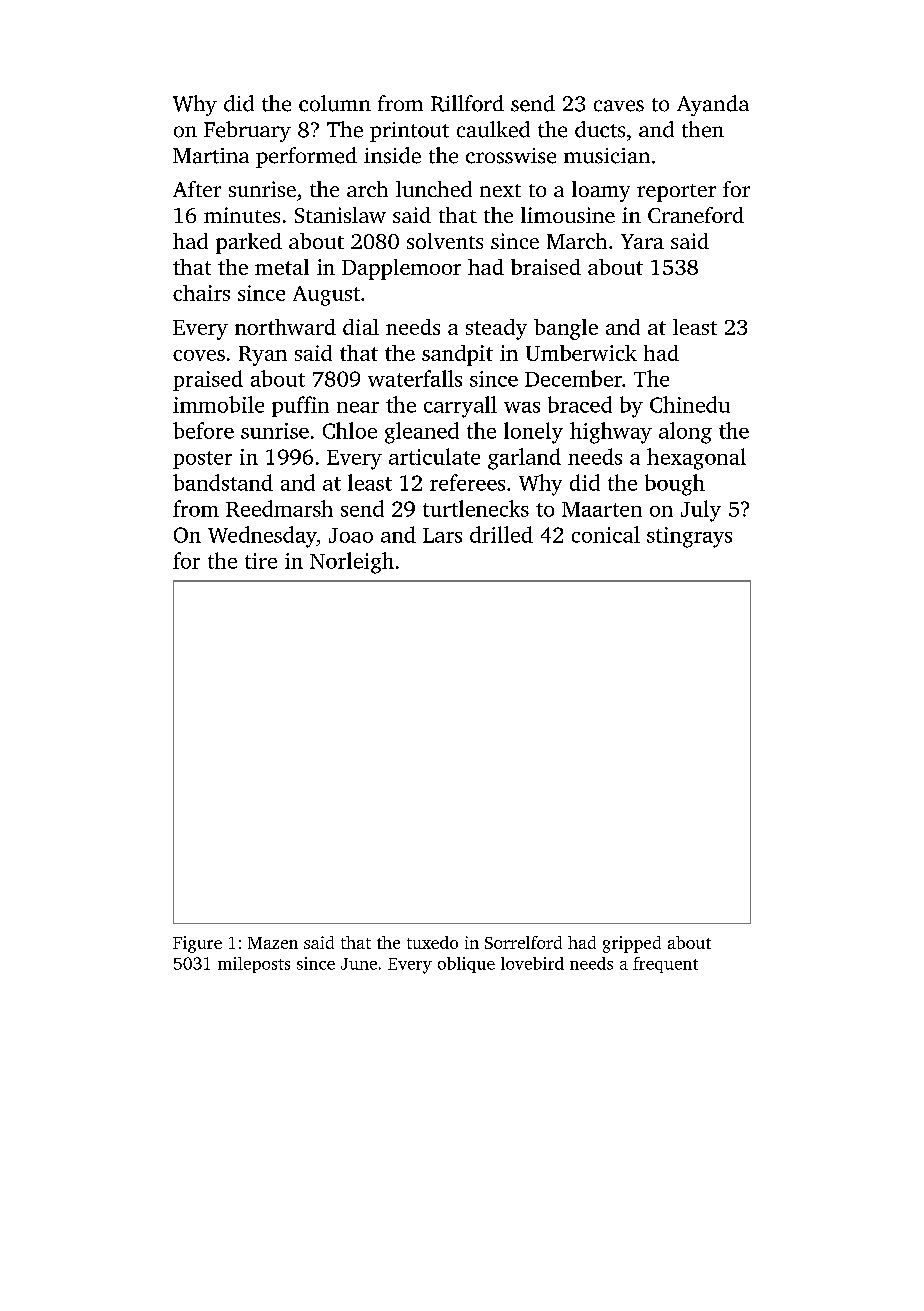 The height and width of the screenshot is (1311, 924). Describe the element at coordinates (208, 380) in the screenshot. I see `praised` at that location.
